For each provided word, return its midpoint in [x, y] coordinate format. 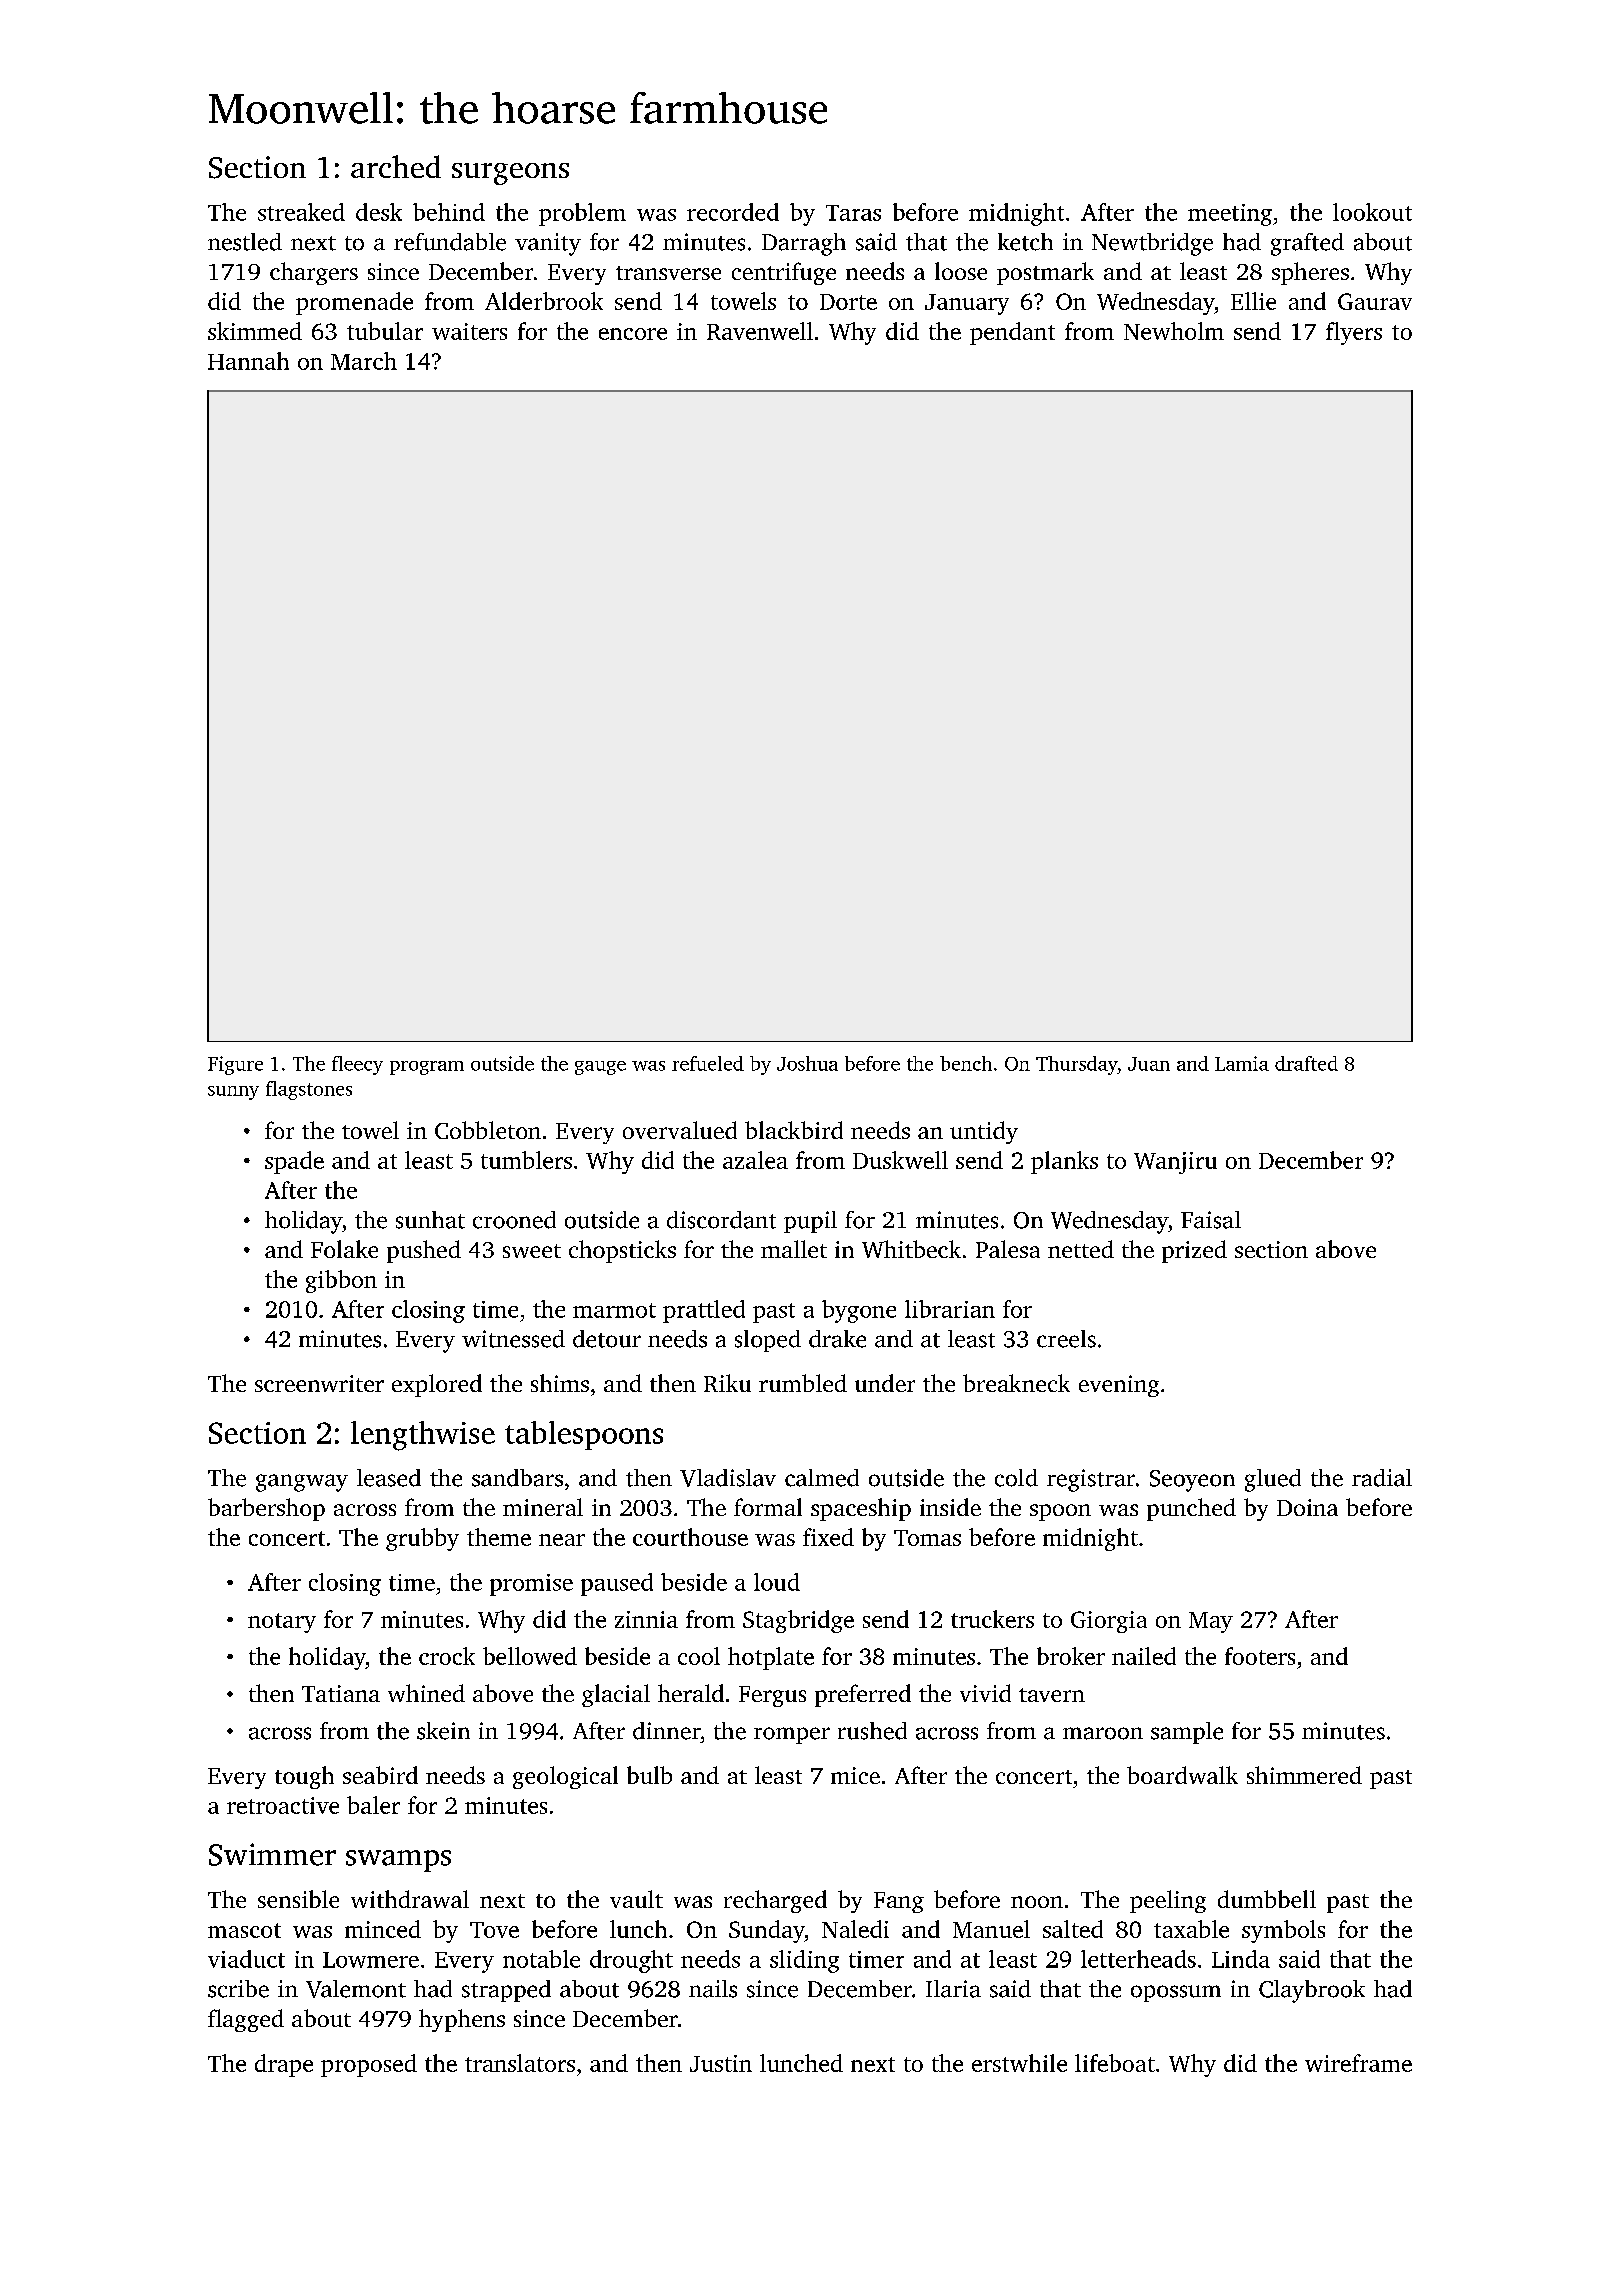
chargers [314, 273]
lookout [1372, 212]
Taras [853, 213]
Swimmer [272, 1854]
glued [1273, 1480]
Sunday [767, 1931]
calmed [822, 1478]
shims [560, 1383]
